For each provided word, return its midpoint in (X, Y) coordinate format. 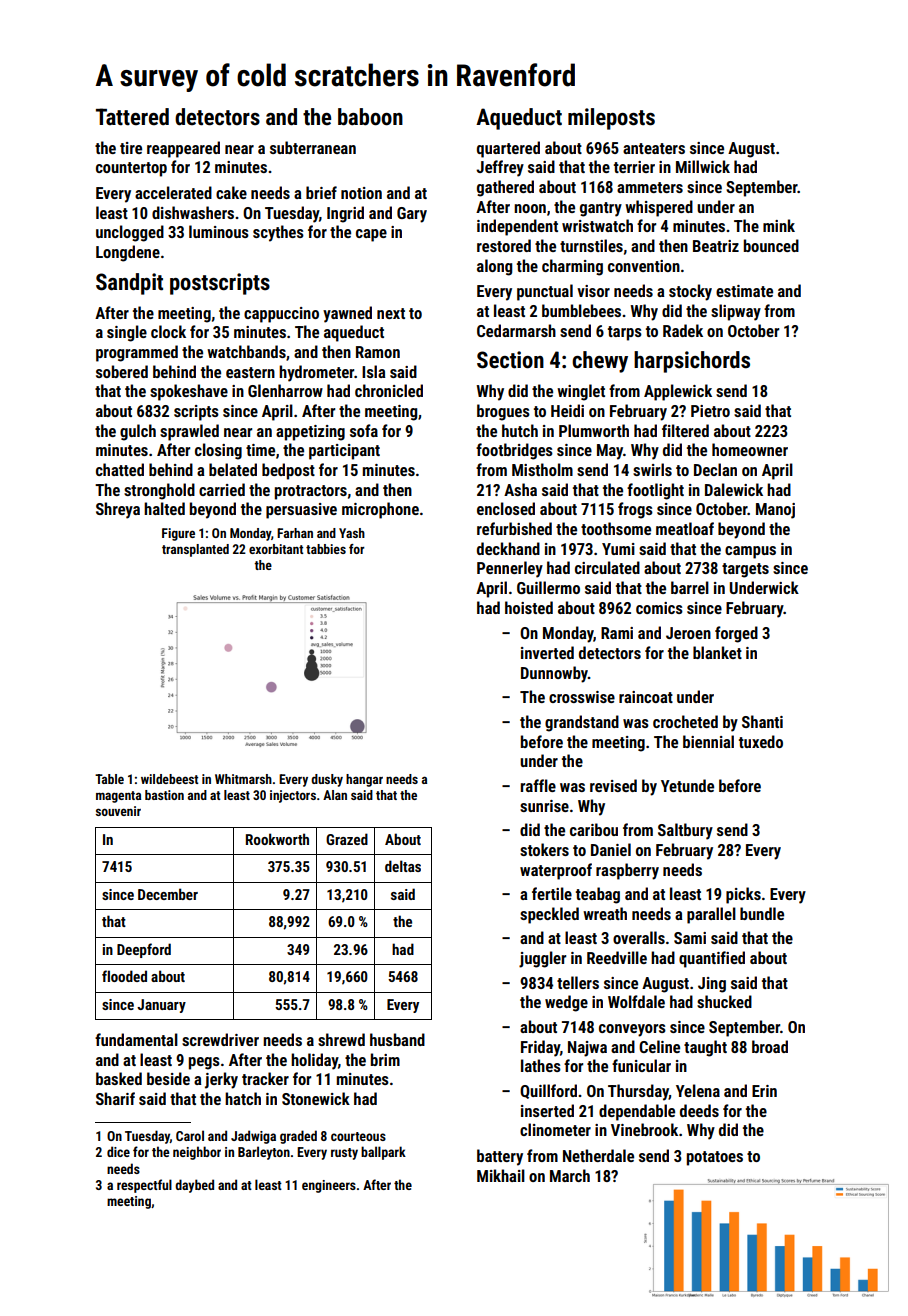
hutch (520, 430)
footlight (655, 491)
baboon (370, 117)
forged (736, 634)
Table (109, 779)
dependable (637, 1112)
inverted (547, 652)
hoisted (529, 607)
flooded (124, 976)
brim (385, 1059)
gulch (138, 432)
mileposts (611, 119)
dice (118, 1151)
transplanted (195, 550)
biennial (708, 741)
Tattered (132, 117)
